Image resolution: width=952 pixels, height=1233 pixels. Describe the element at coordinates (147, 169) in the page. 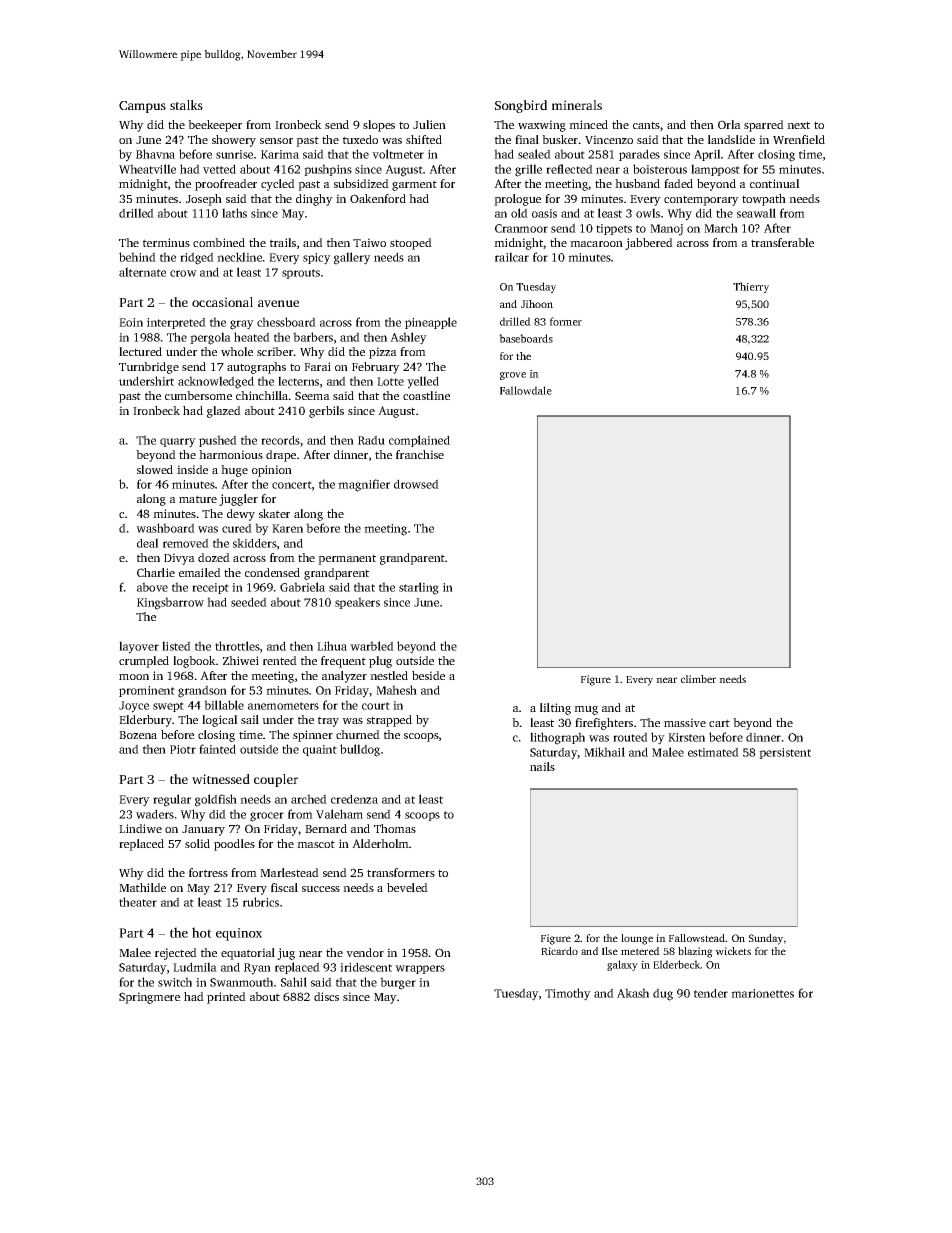

I see `Wheatville` at that location.
